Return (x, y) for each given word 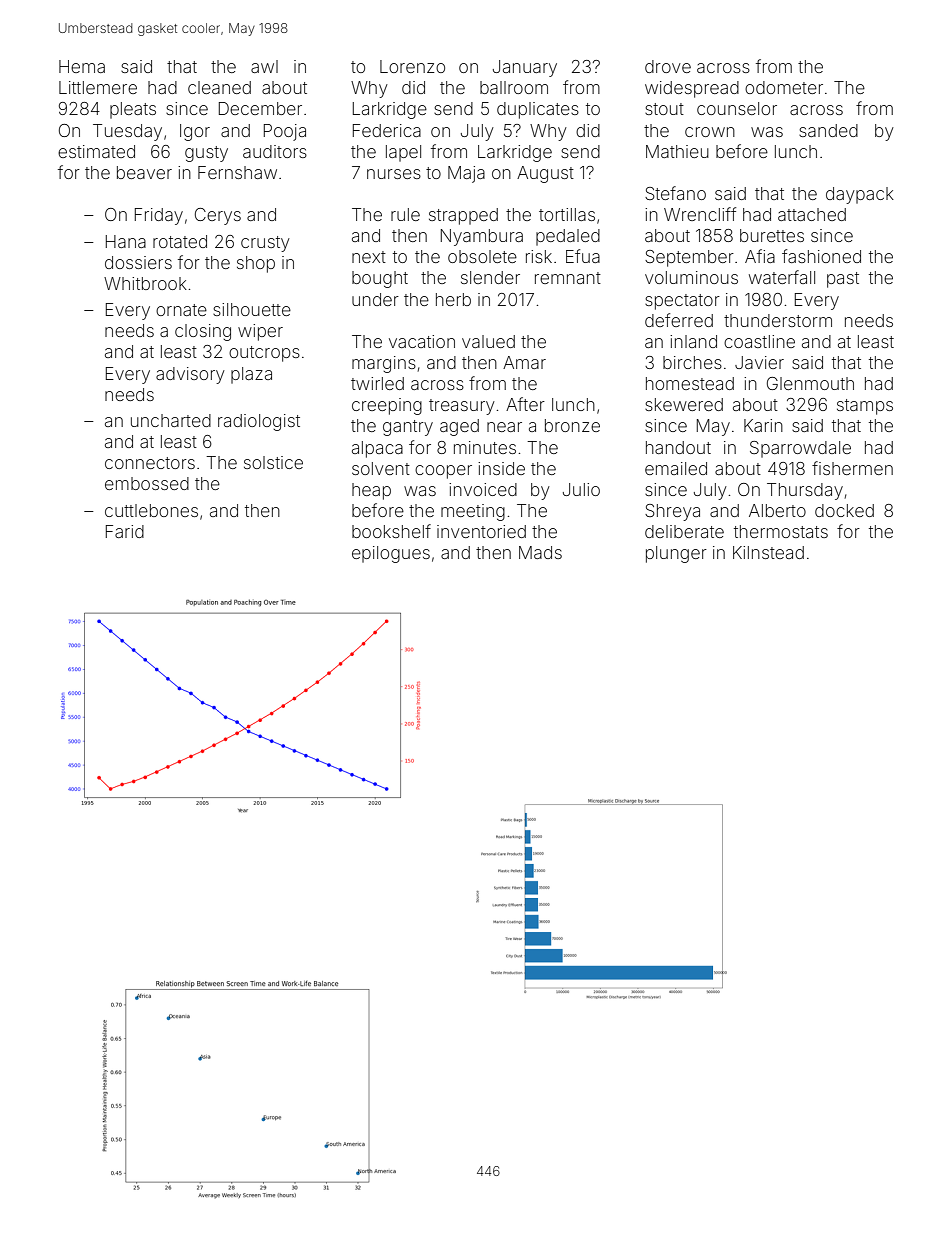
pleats (133, 110)
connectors (150, 463)
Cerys (218, 216)
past (843, 280)
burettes (772, 235)
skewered (684, 404)
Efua (583, 256)
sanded (828, 130)
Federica (387, 130)
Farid (125, 531)
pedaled (568, 237)
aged (459, 427)
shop (256, 264)
